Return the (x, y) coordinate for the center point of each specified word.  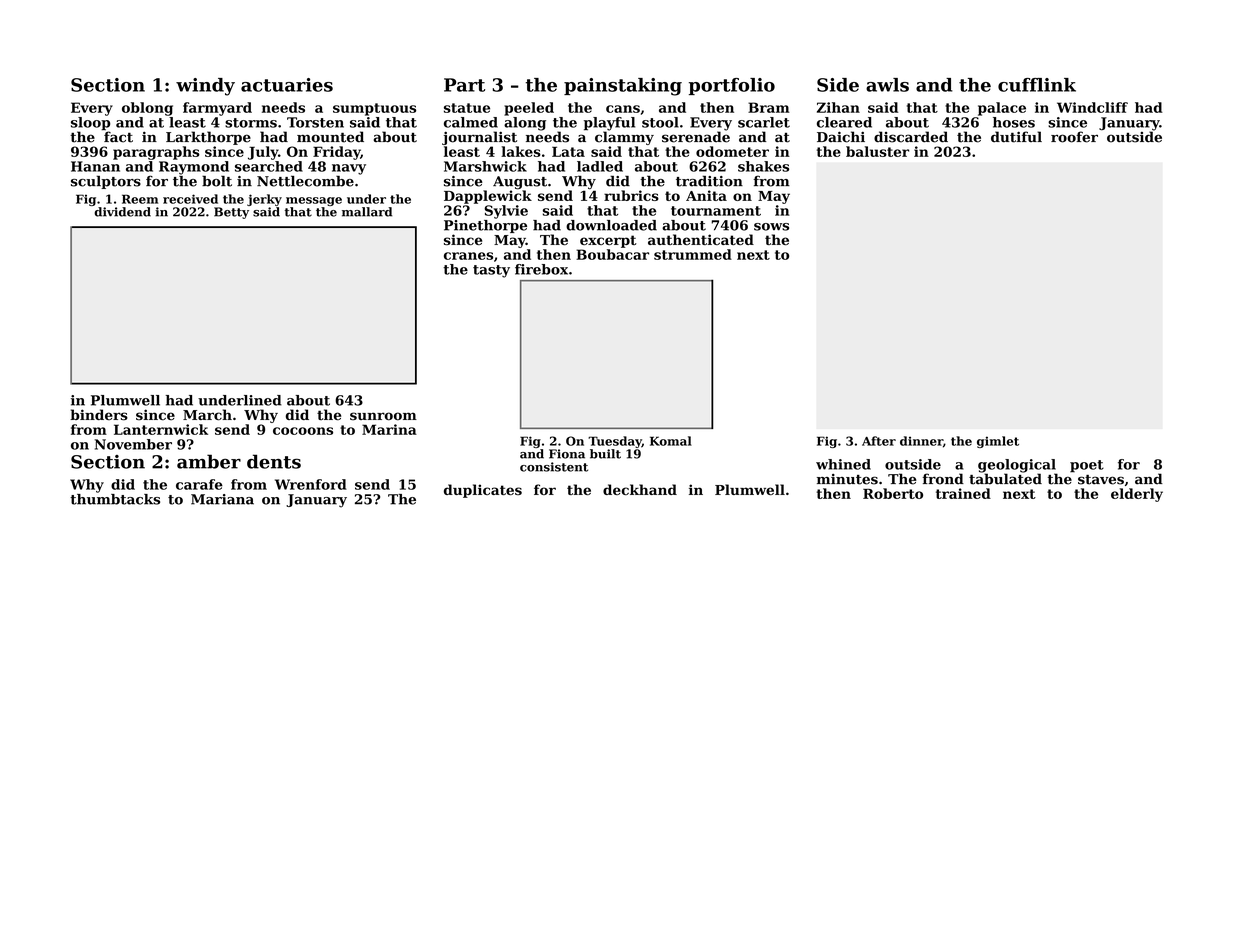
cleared (844, 122)
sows (771, 227)
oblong (147, 109)
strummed (693, 254)
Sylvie (506, 212)
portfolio (732, 86)
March (207, 415)
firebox (541, 269)
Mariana (222, 499)
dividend (122, 212)
